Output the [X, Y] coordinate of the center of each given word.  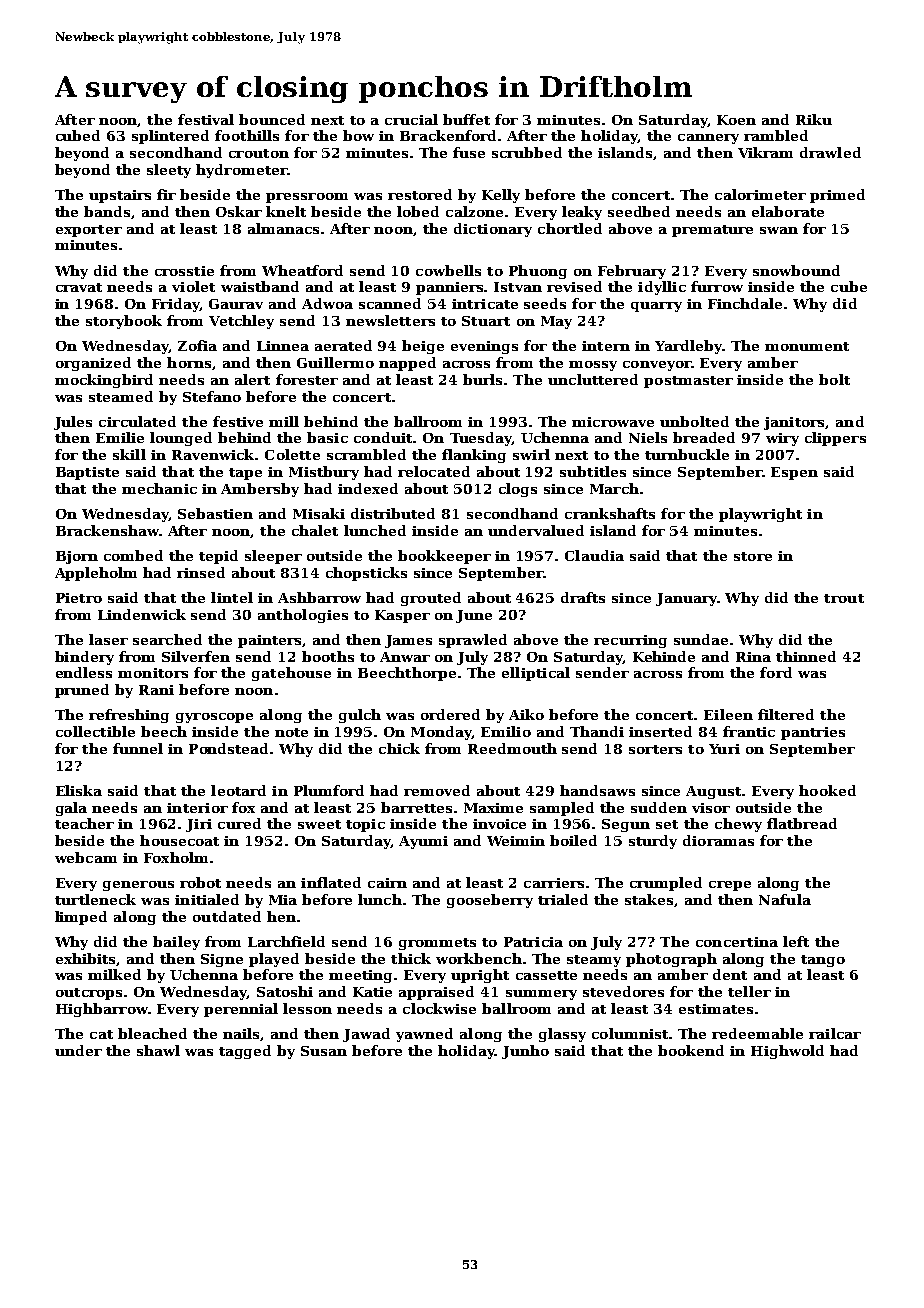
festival [206, 119]
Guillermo [335, 362]
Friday [176, 305]
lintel [232, 597]
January [686, 599]
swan [779, 230]
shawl [158, 1050]
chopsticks [366, 574]
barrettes [416, 807]
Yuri [724, 749]
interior [197, 808]
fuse [469, 152]
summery [541, 995]
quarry [656, 307]
